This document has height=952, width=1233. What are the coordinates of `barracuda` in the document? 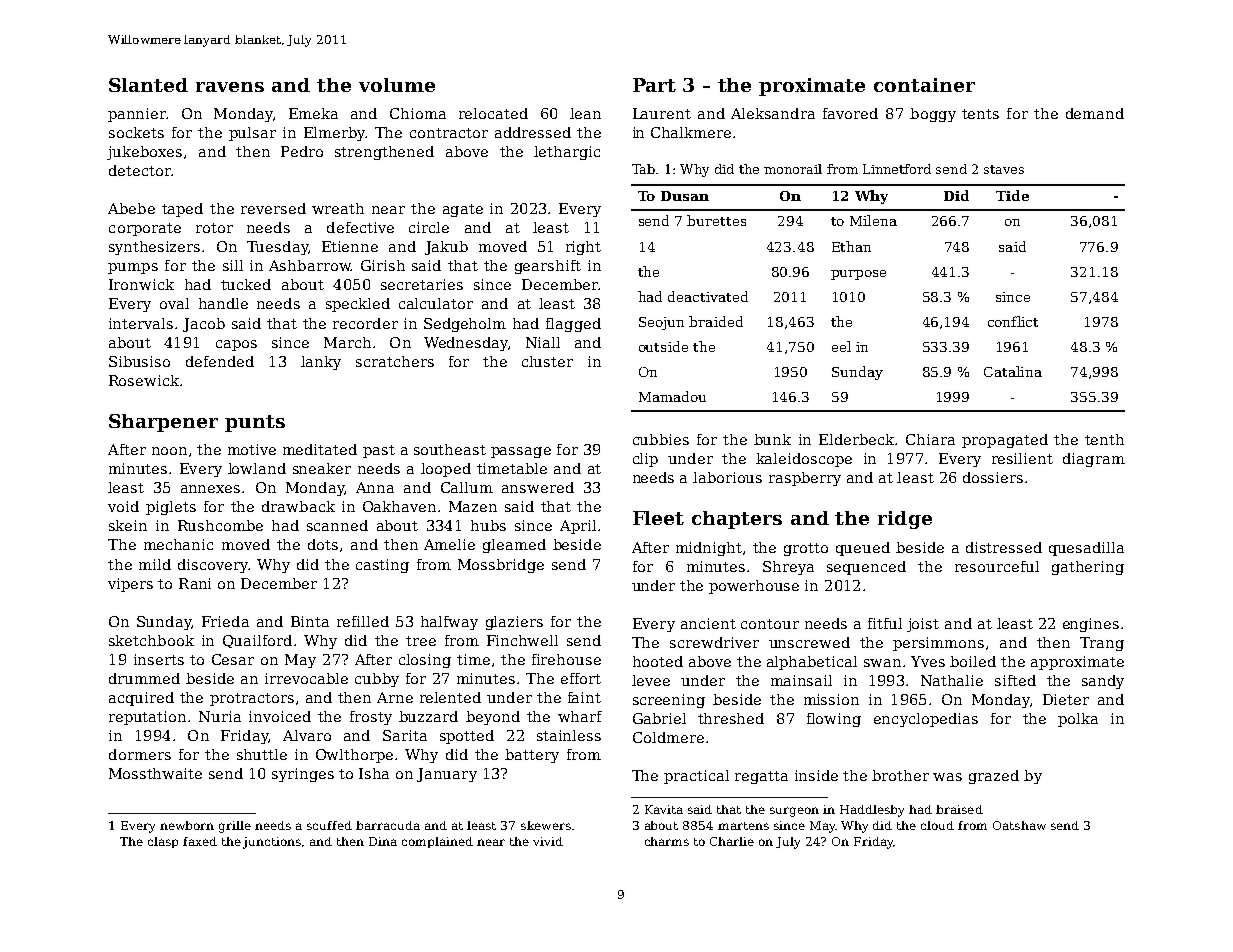 It's located at (388, 825).
